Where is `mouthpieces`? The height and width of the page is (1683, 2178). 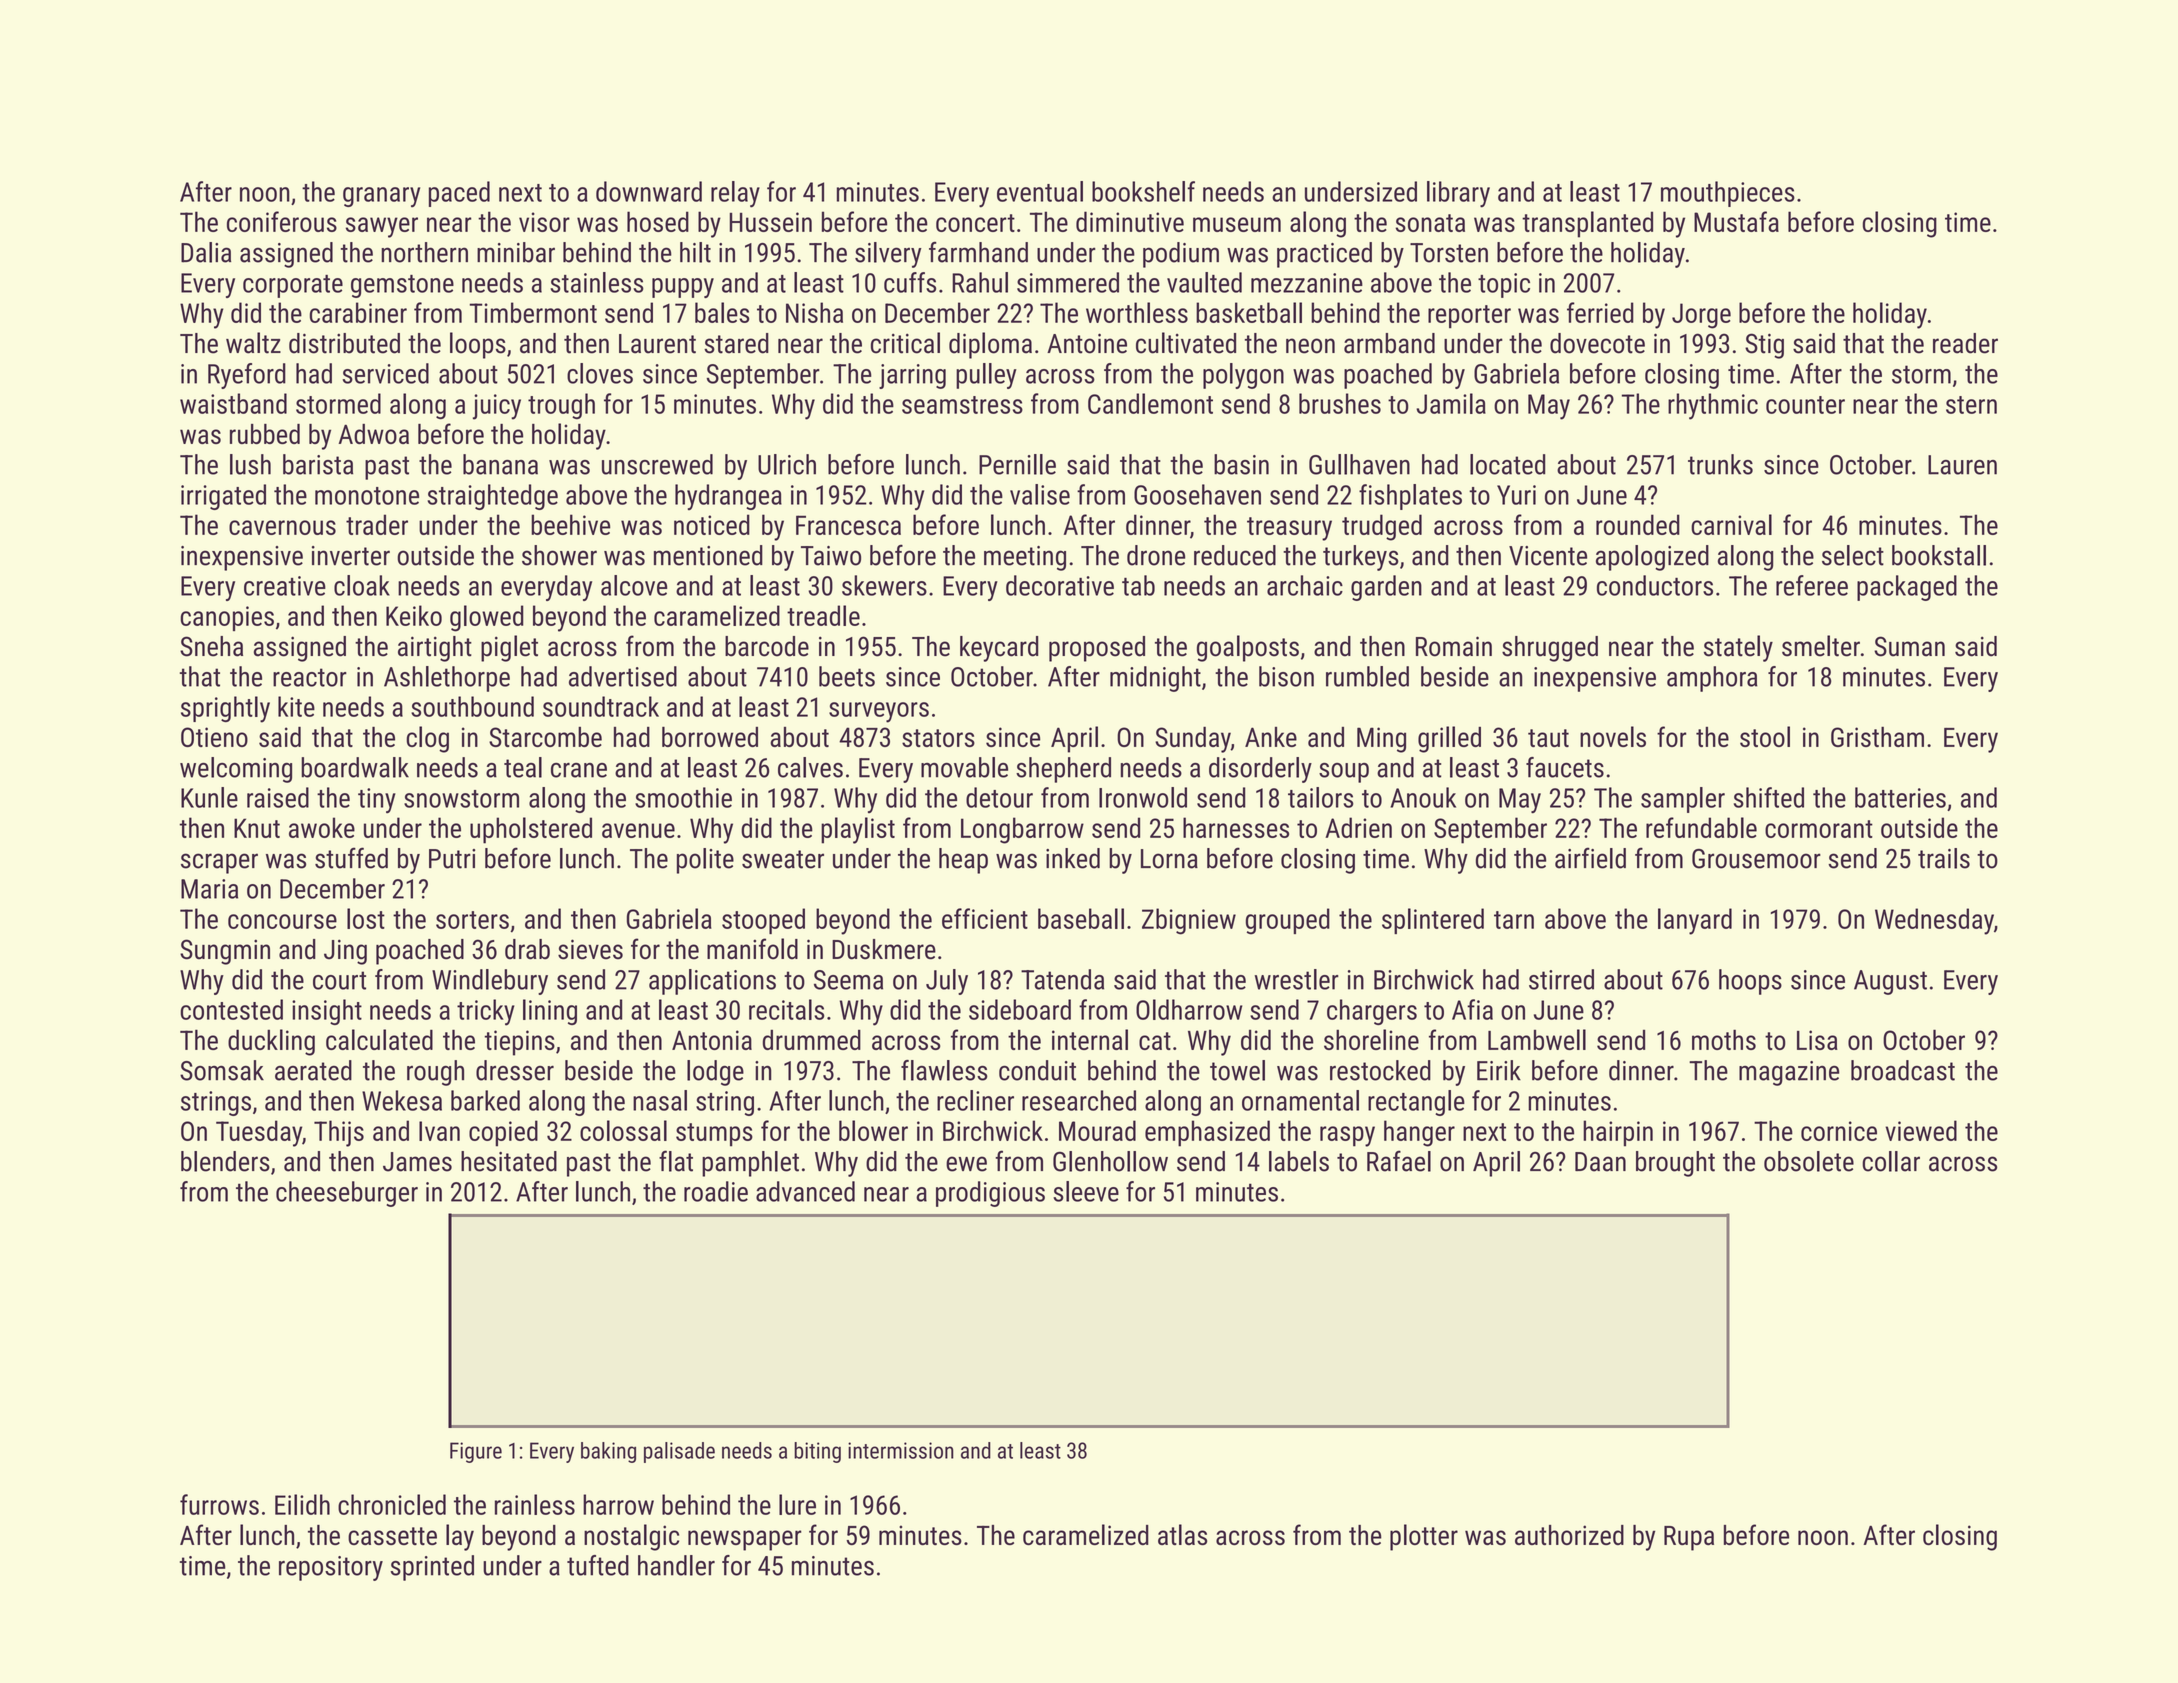
mouthpieces is located at coordinates (1728, 194).
